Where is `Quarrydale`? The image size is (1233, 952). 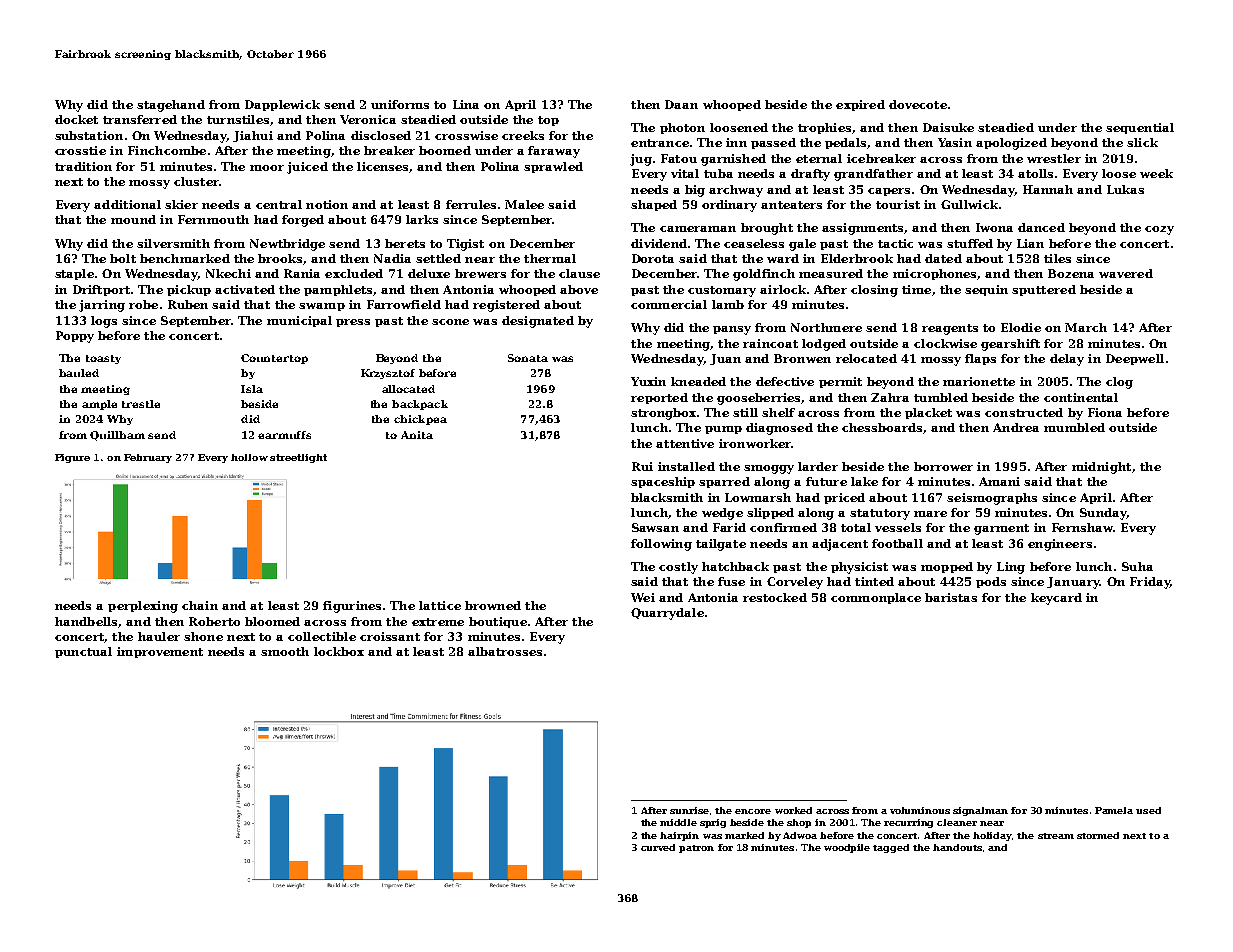
Quarrydale is located at coordinates (667, 614).
